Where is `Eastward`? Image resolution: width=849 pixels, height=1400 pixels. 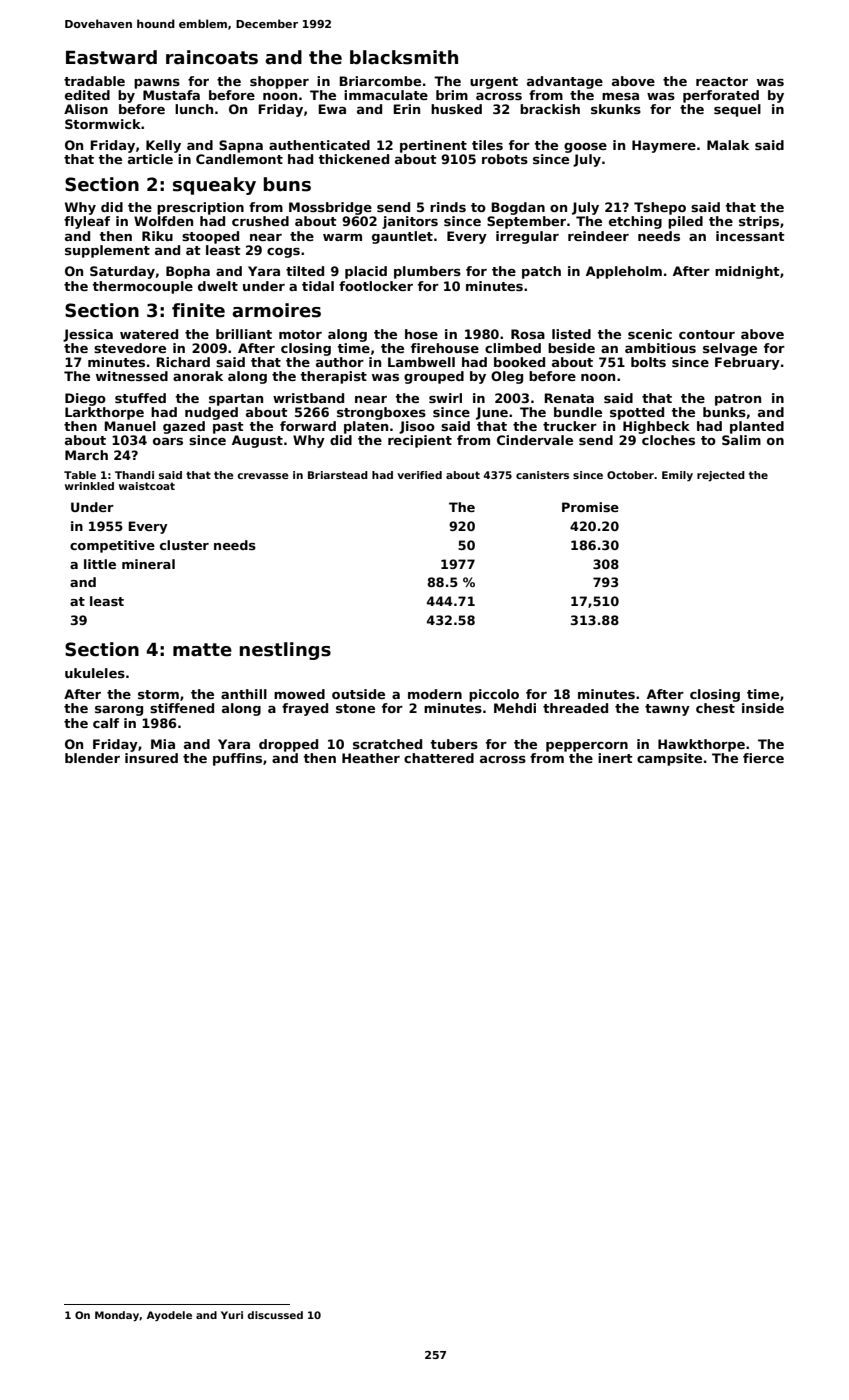
Eastward is located at coordinates (111, 57).
